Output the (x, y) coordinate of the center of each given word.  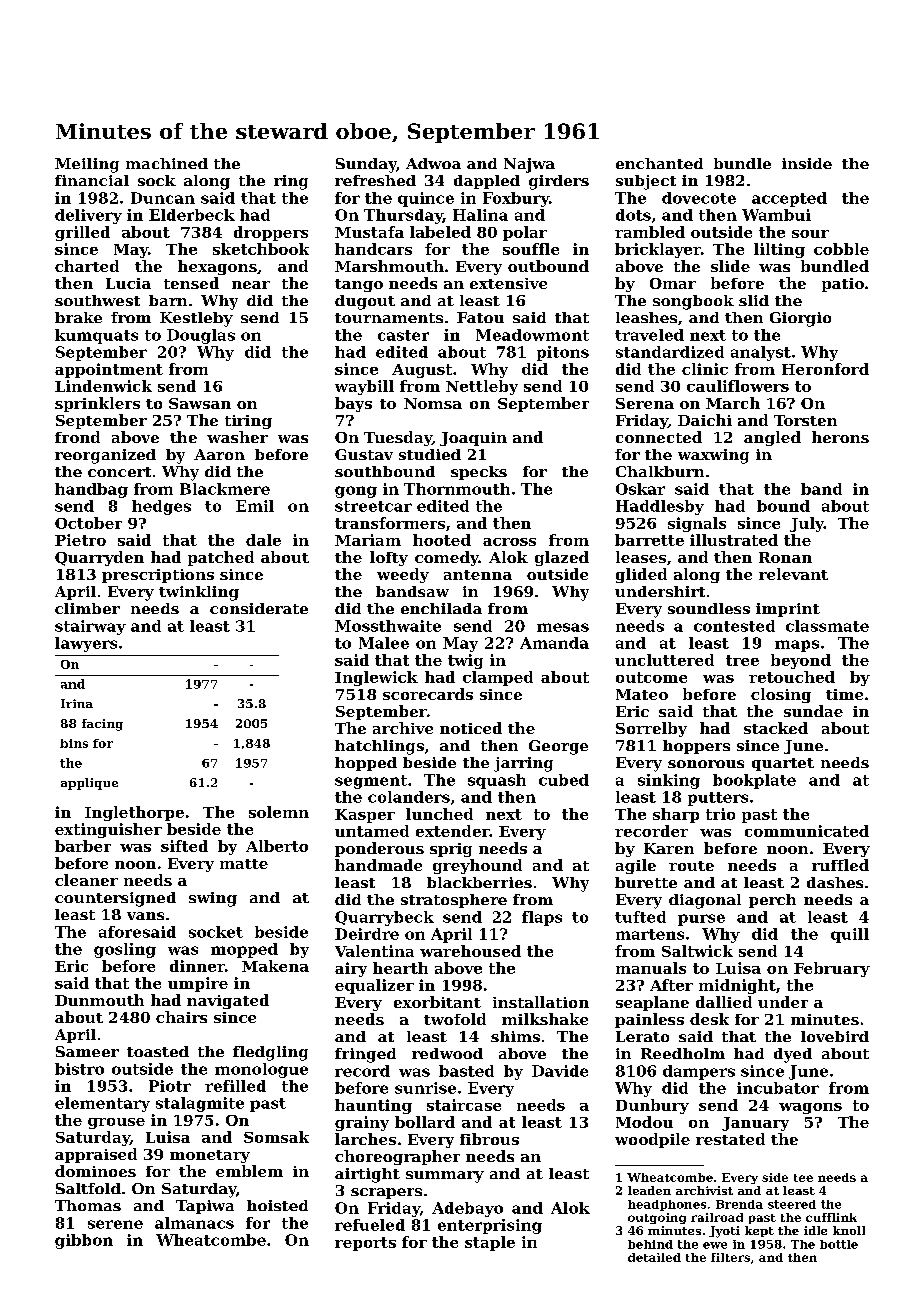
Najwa (529, 165)
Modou (644, 1122)
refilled (235, 1086)
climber (87, 608)
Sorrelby (651, 729)
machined (167, 163)
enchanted (659, 163)
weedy (403, 575)
